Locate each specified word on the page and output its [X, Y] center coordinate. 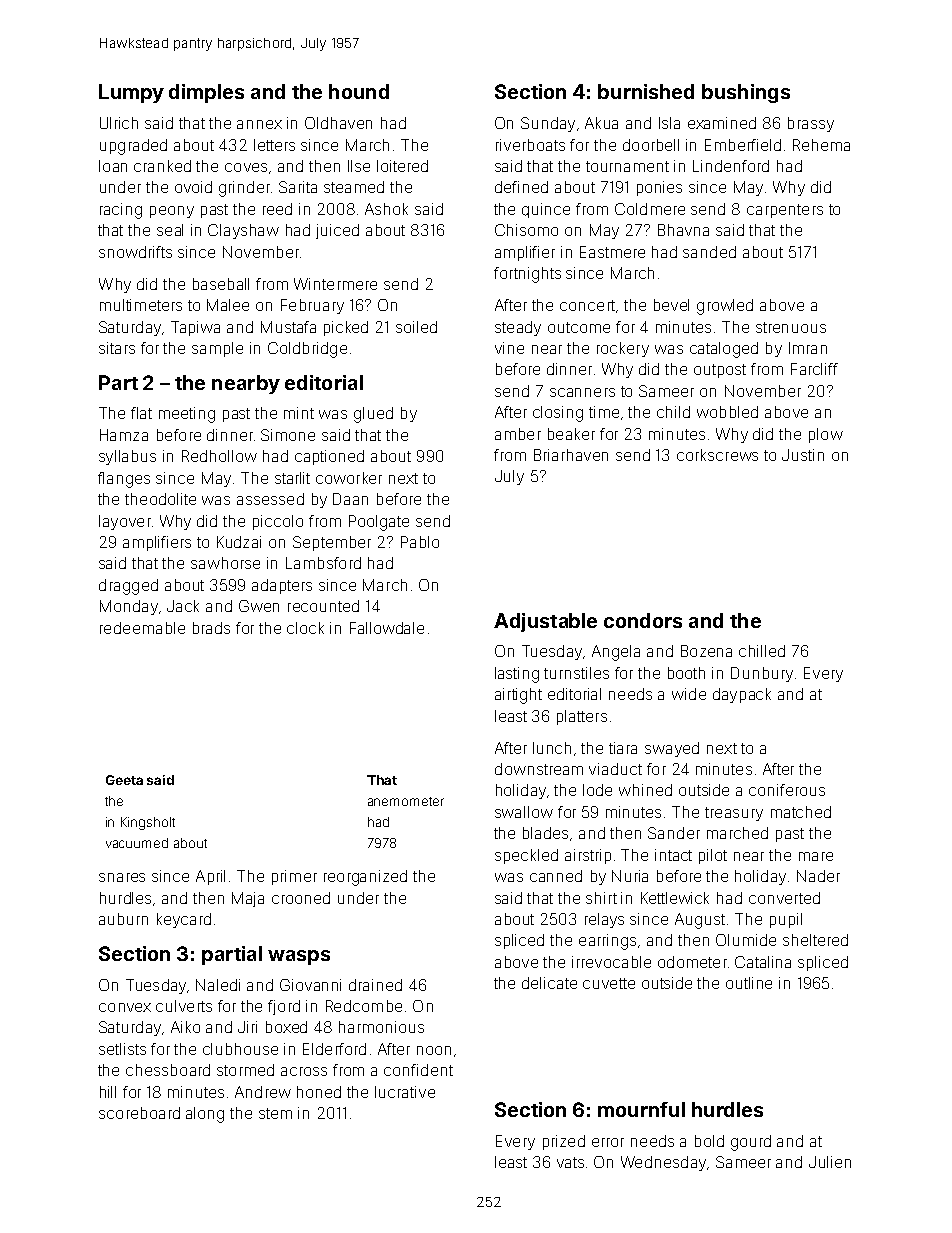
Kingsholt [148, 823]
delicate [549, 983]
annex [259, 124]
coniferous [787, 790]
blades [545, 833]
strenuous [791, 327]
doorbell [651, 145]
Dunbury [762, 674]
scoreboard [139, 1113]
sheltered [815, 940]
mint [299, 413]
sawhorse [225, 563]
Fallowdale [387, 628]
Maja [248, 899]
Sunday [548, 124]
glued [373, 415]
